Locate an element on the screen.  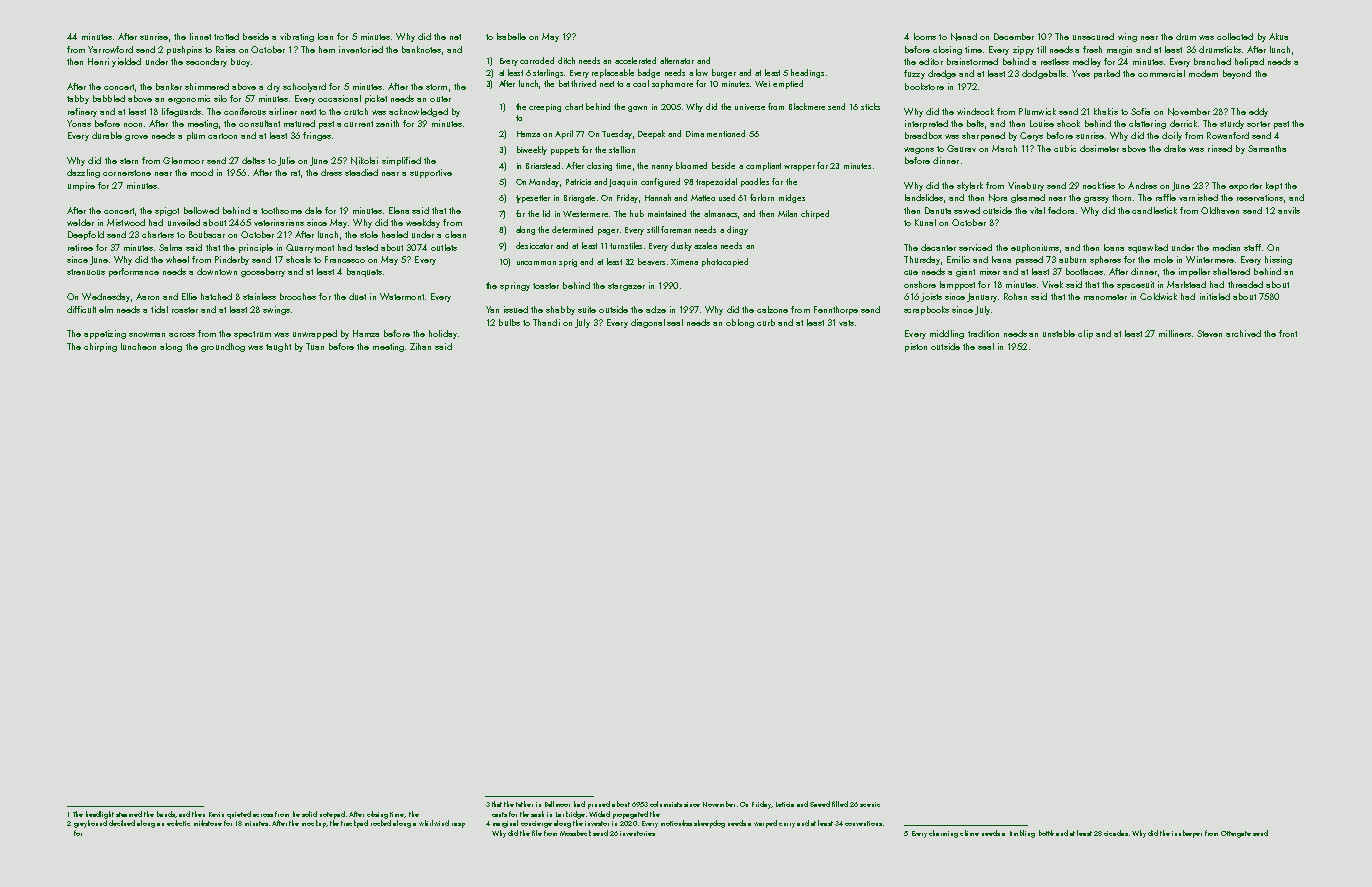
alternator is located at coordinates (677, 60).
